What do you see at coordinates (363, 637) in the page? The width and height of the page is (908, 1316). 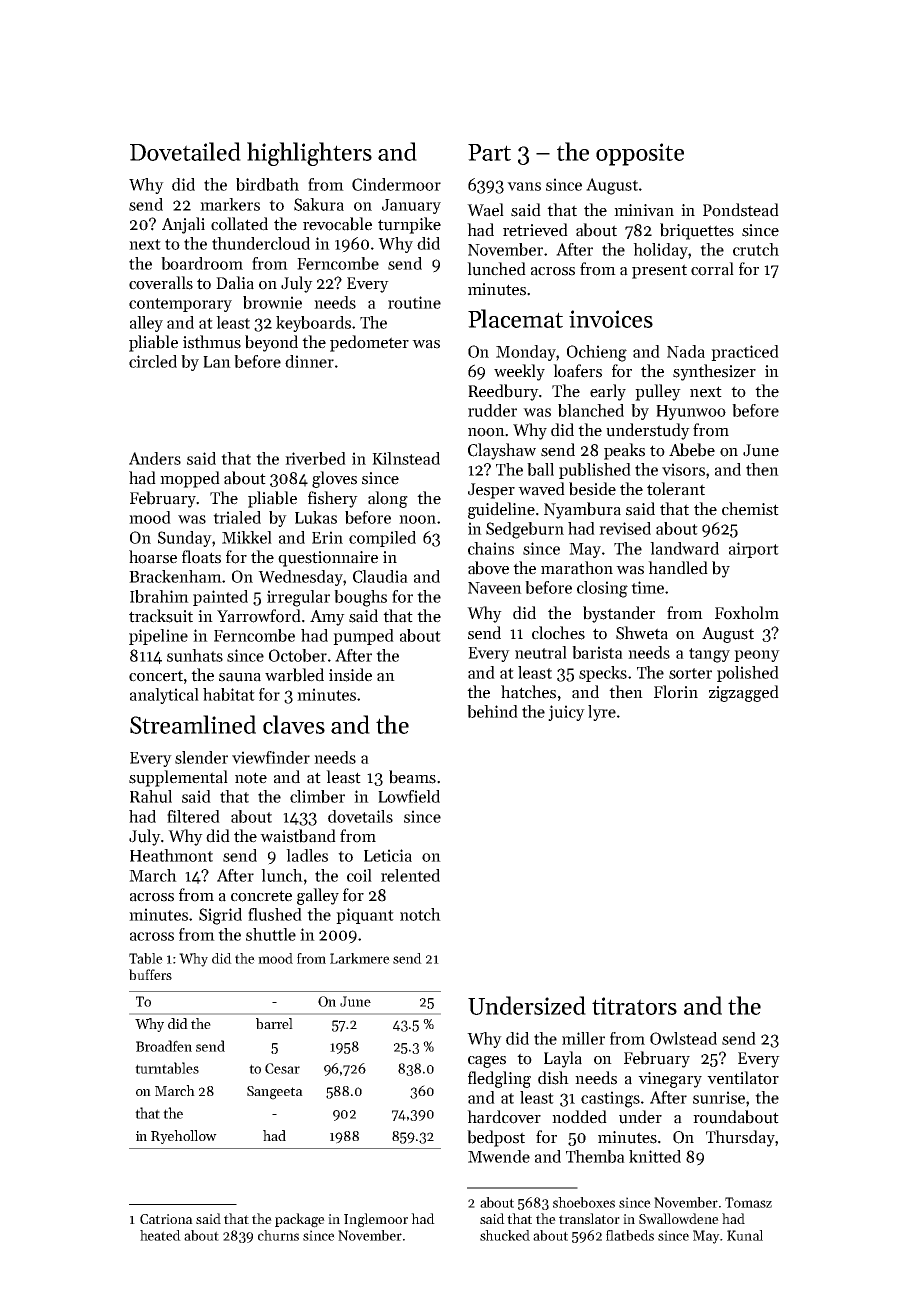 I see `pumped` at bounding box center [363, 637].
